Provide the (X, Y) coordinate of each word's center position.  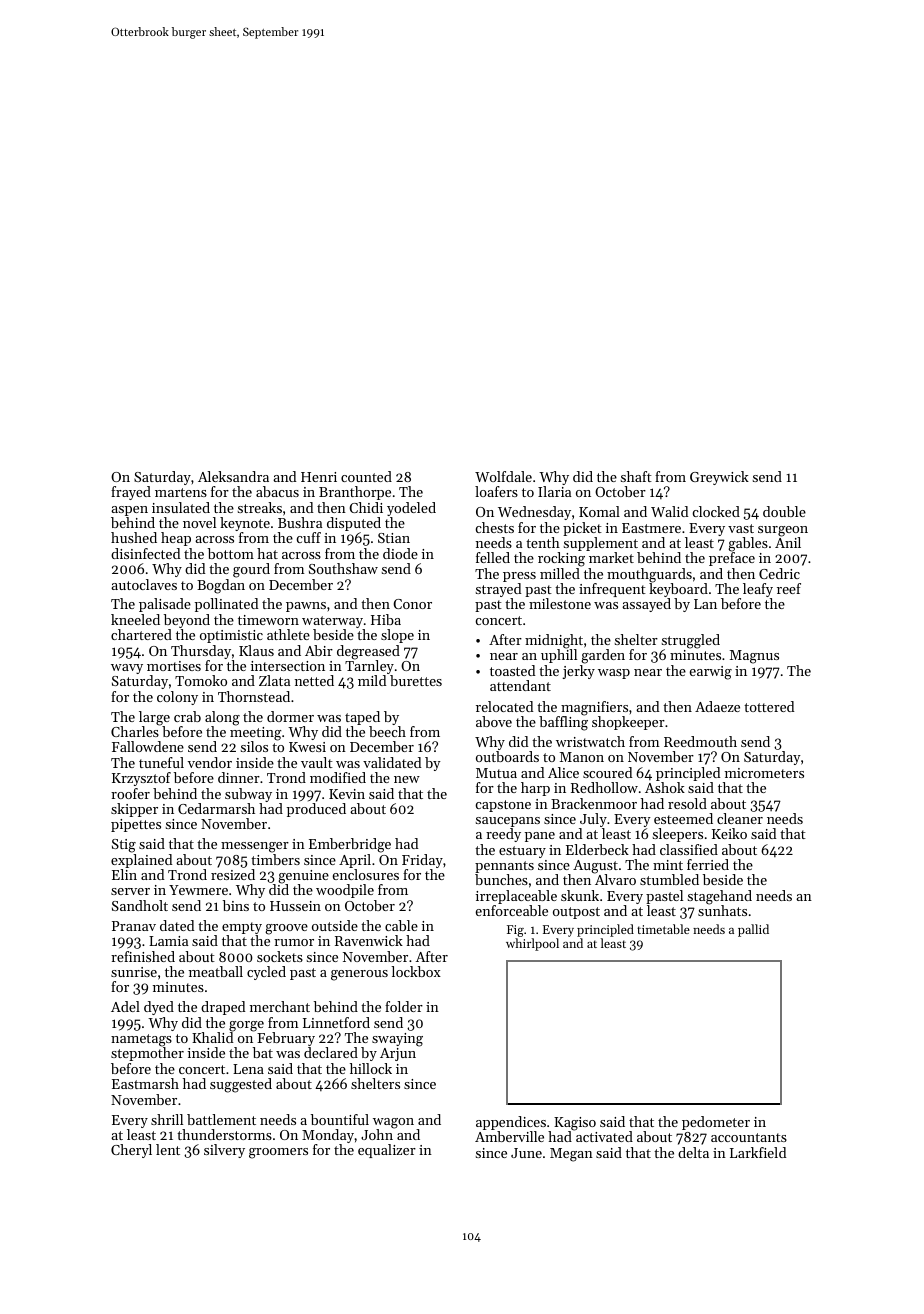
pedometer (716, 1123)
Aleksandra (233, 476)
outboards (507, 756)
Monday (328, 1136)
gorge (246, 1026)
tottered (769, 706)
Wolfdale (503, 476)
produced (316, 810)
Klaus (256, 650)
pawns (306, 607)
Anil (788, 542)
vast (741, 528)
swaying (397, 1040)
